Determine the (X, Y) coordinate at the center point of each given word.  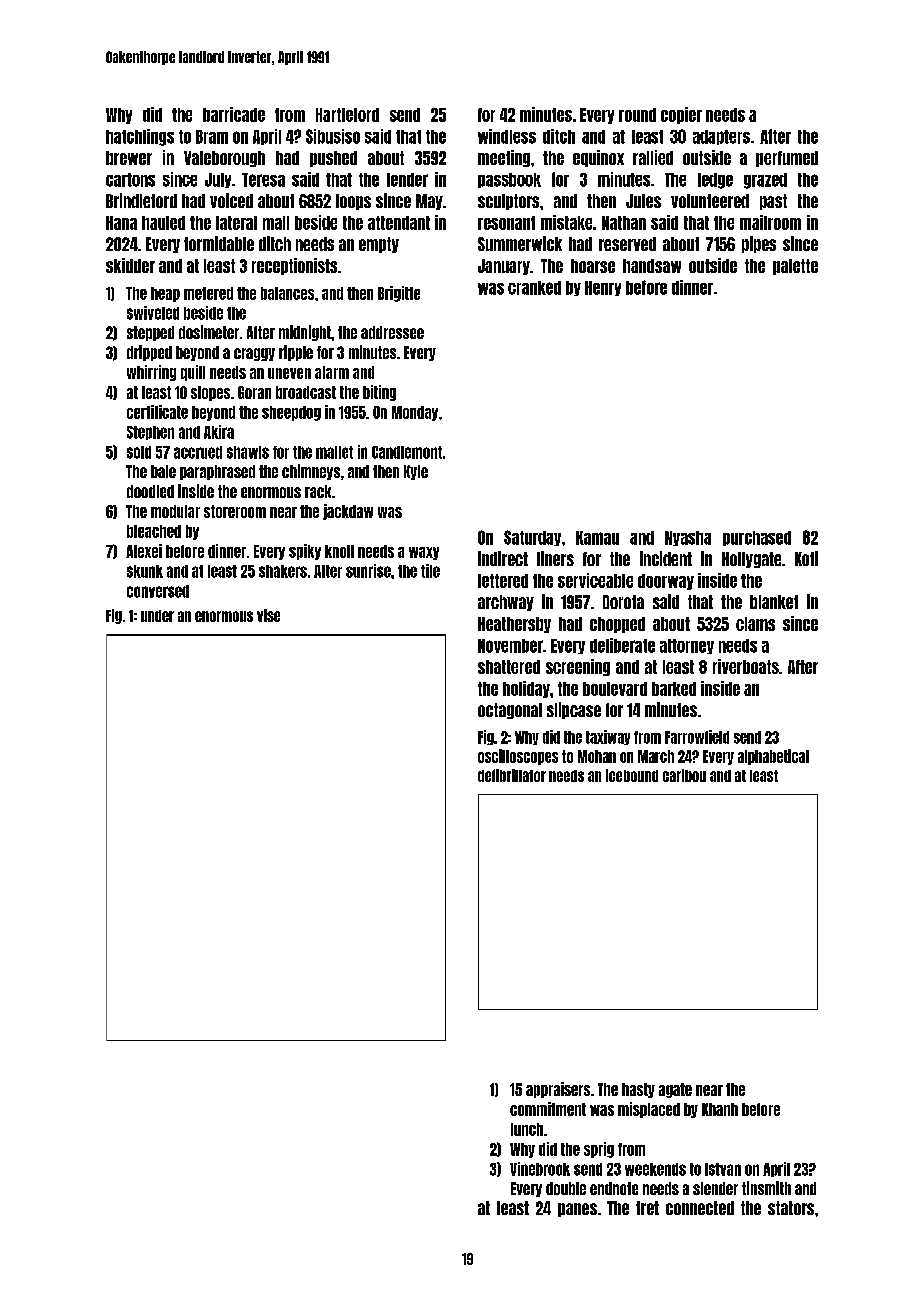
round (637, 115)
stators (791, 1208)
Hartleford (347, 115)
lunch (527, 1129)
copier (681, 115)
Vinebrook (540, 1169)
